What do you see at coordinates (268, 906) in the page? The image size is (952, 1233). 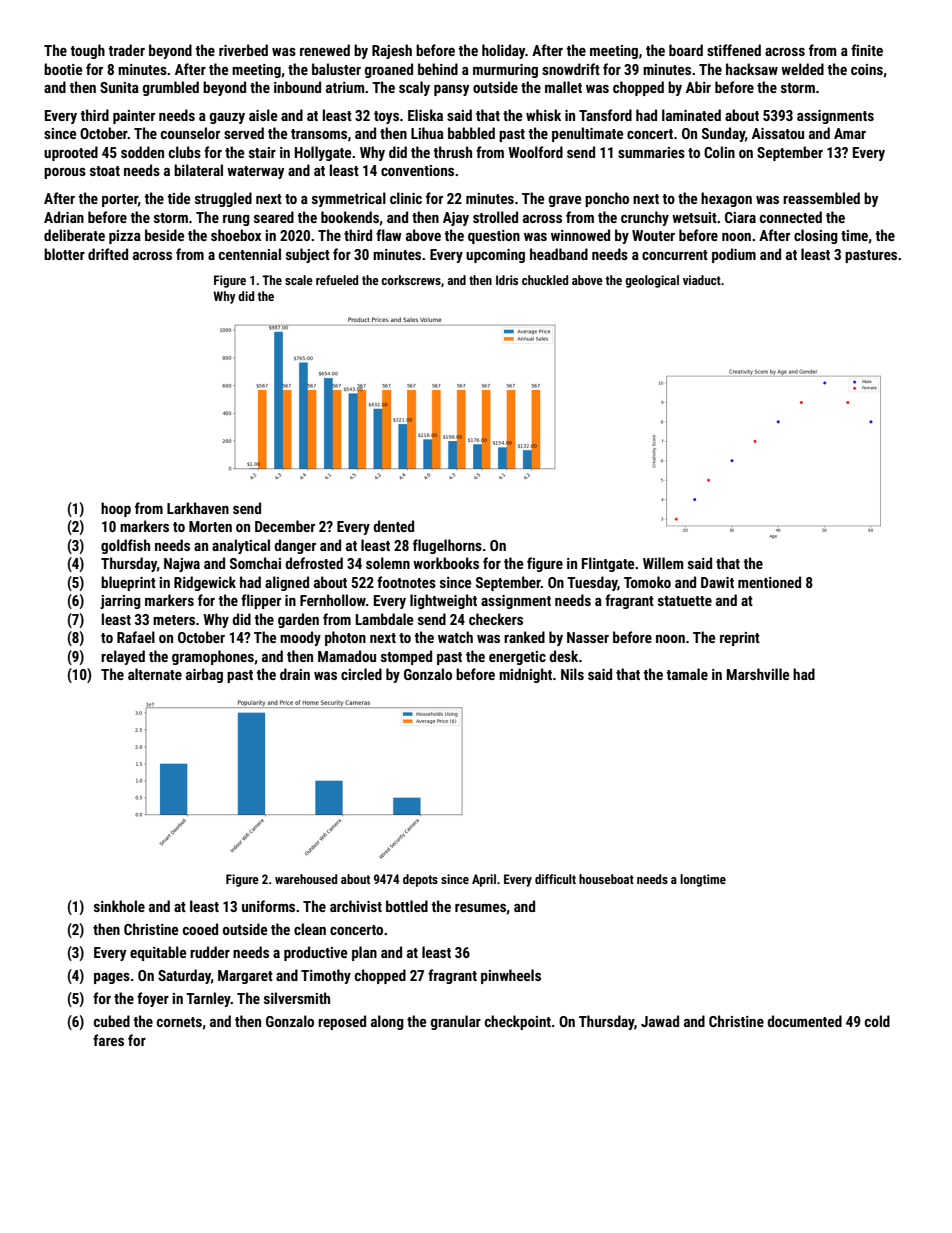 I see `uniforms` at bounding box center [268, 906].
